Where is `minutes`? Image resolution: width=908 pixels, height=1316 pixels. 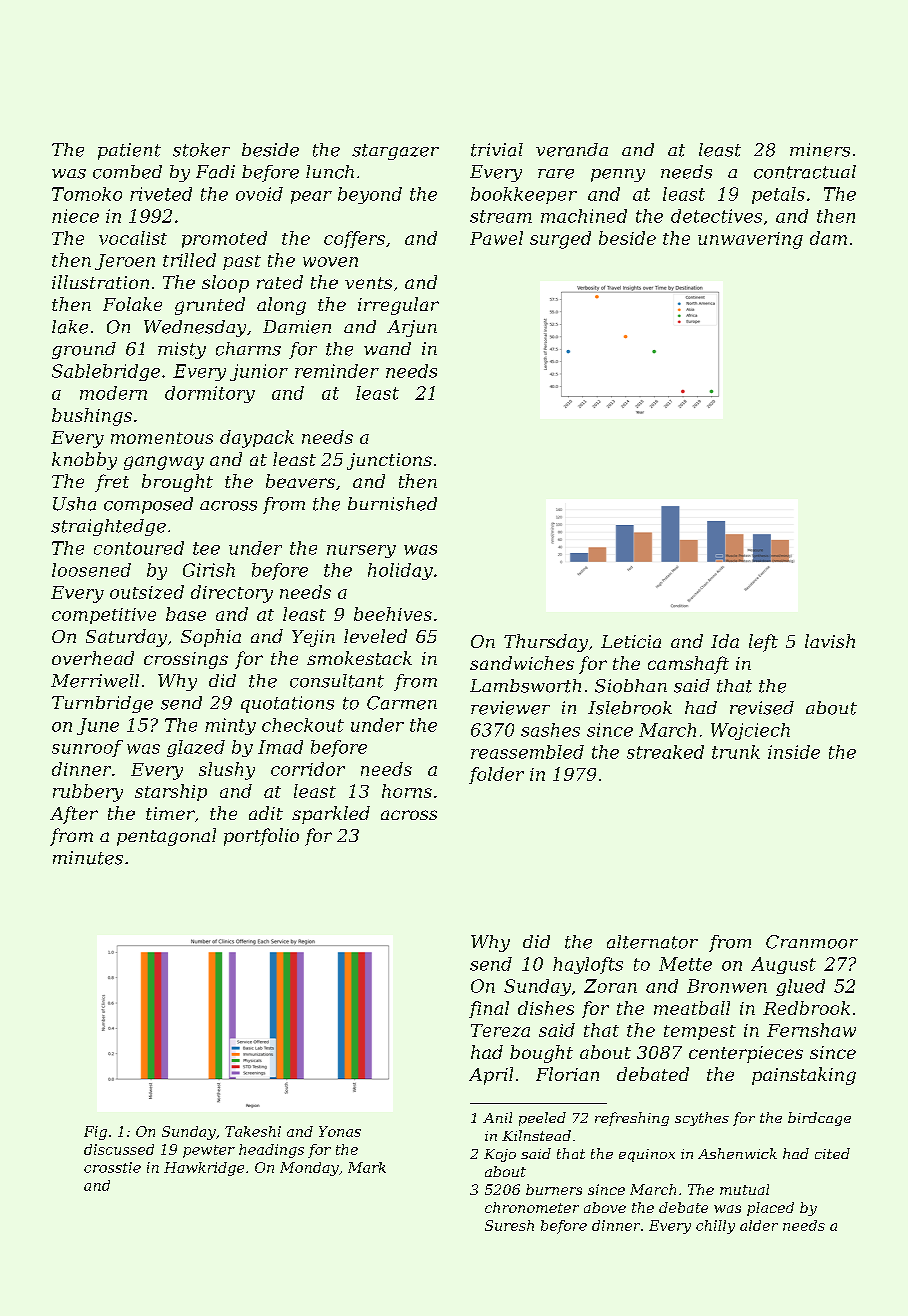
minutes is located at coordinates (88, 858).
